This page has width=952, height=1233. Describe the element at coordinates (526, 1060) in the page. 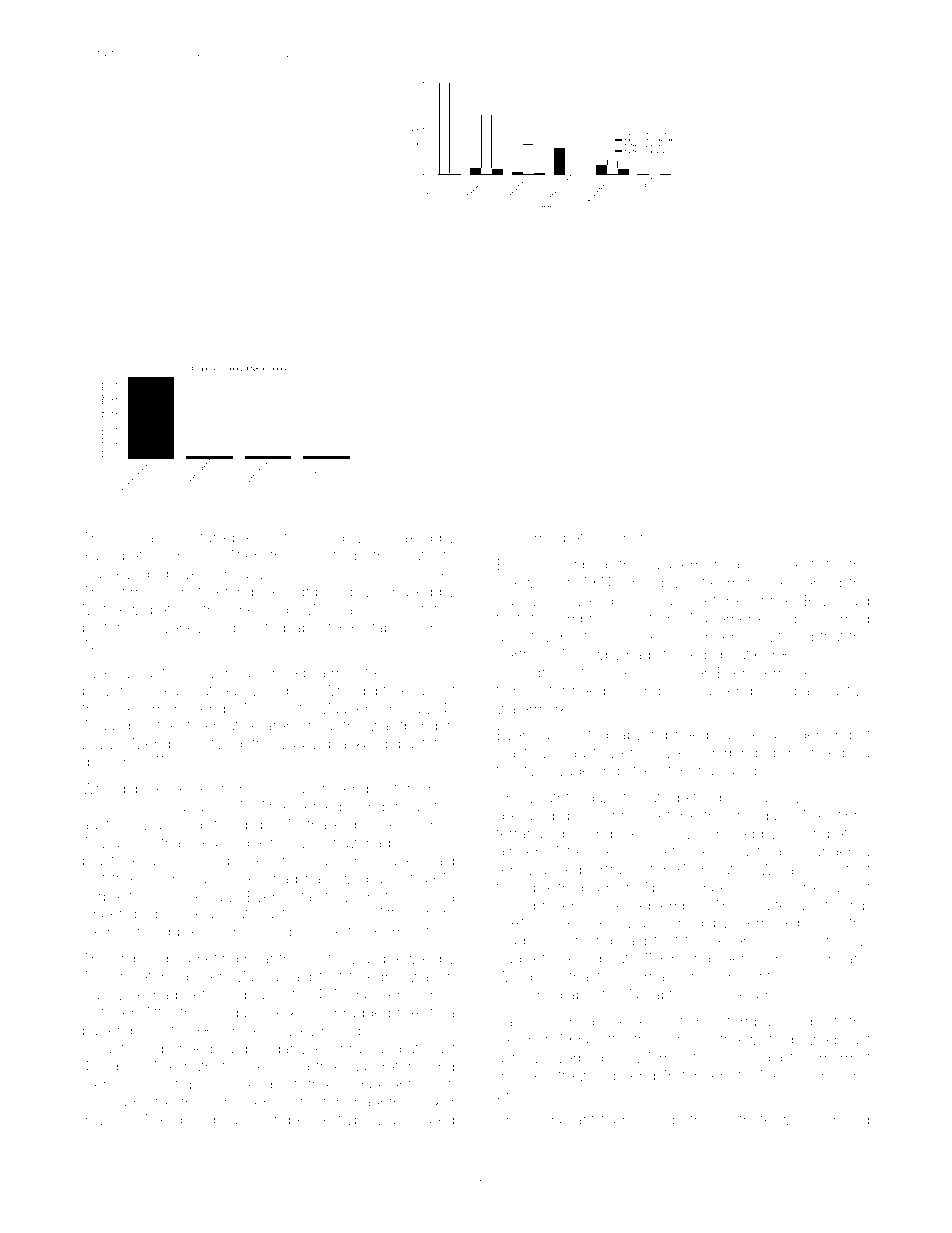

I see `rosy` at that location.
